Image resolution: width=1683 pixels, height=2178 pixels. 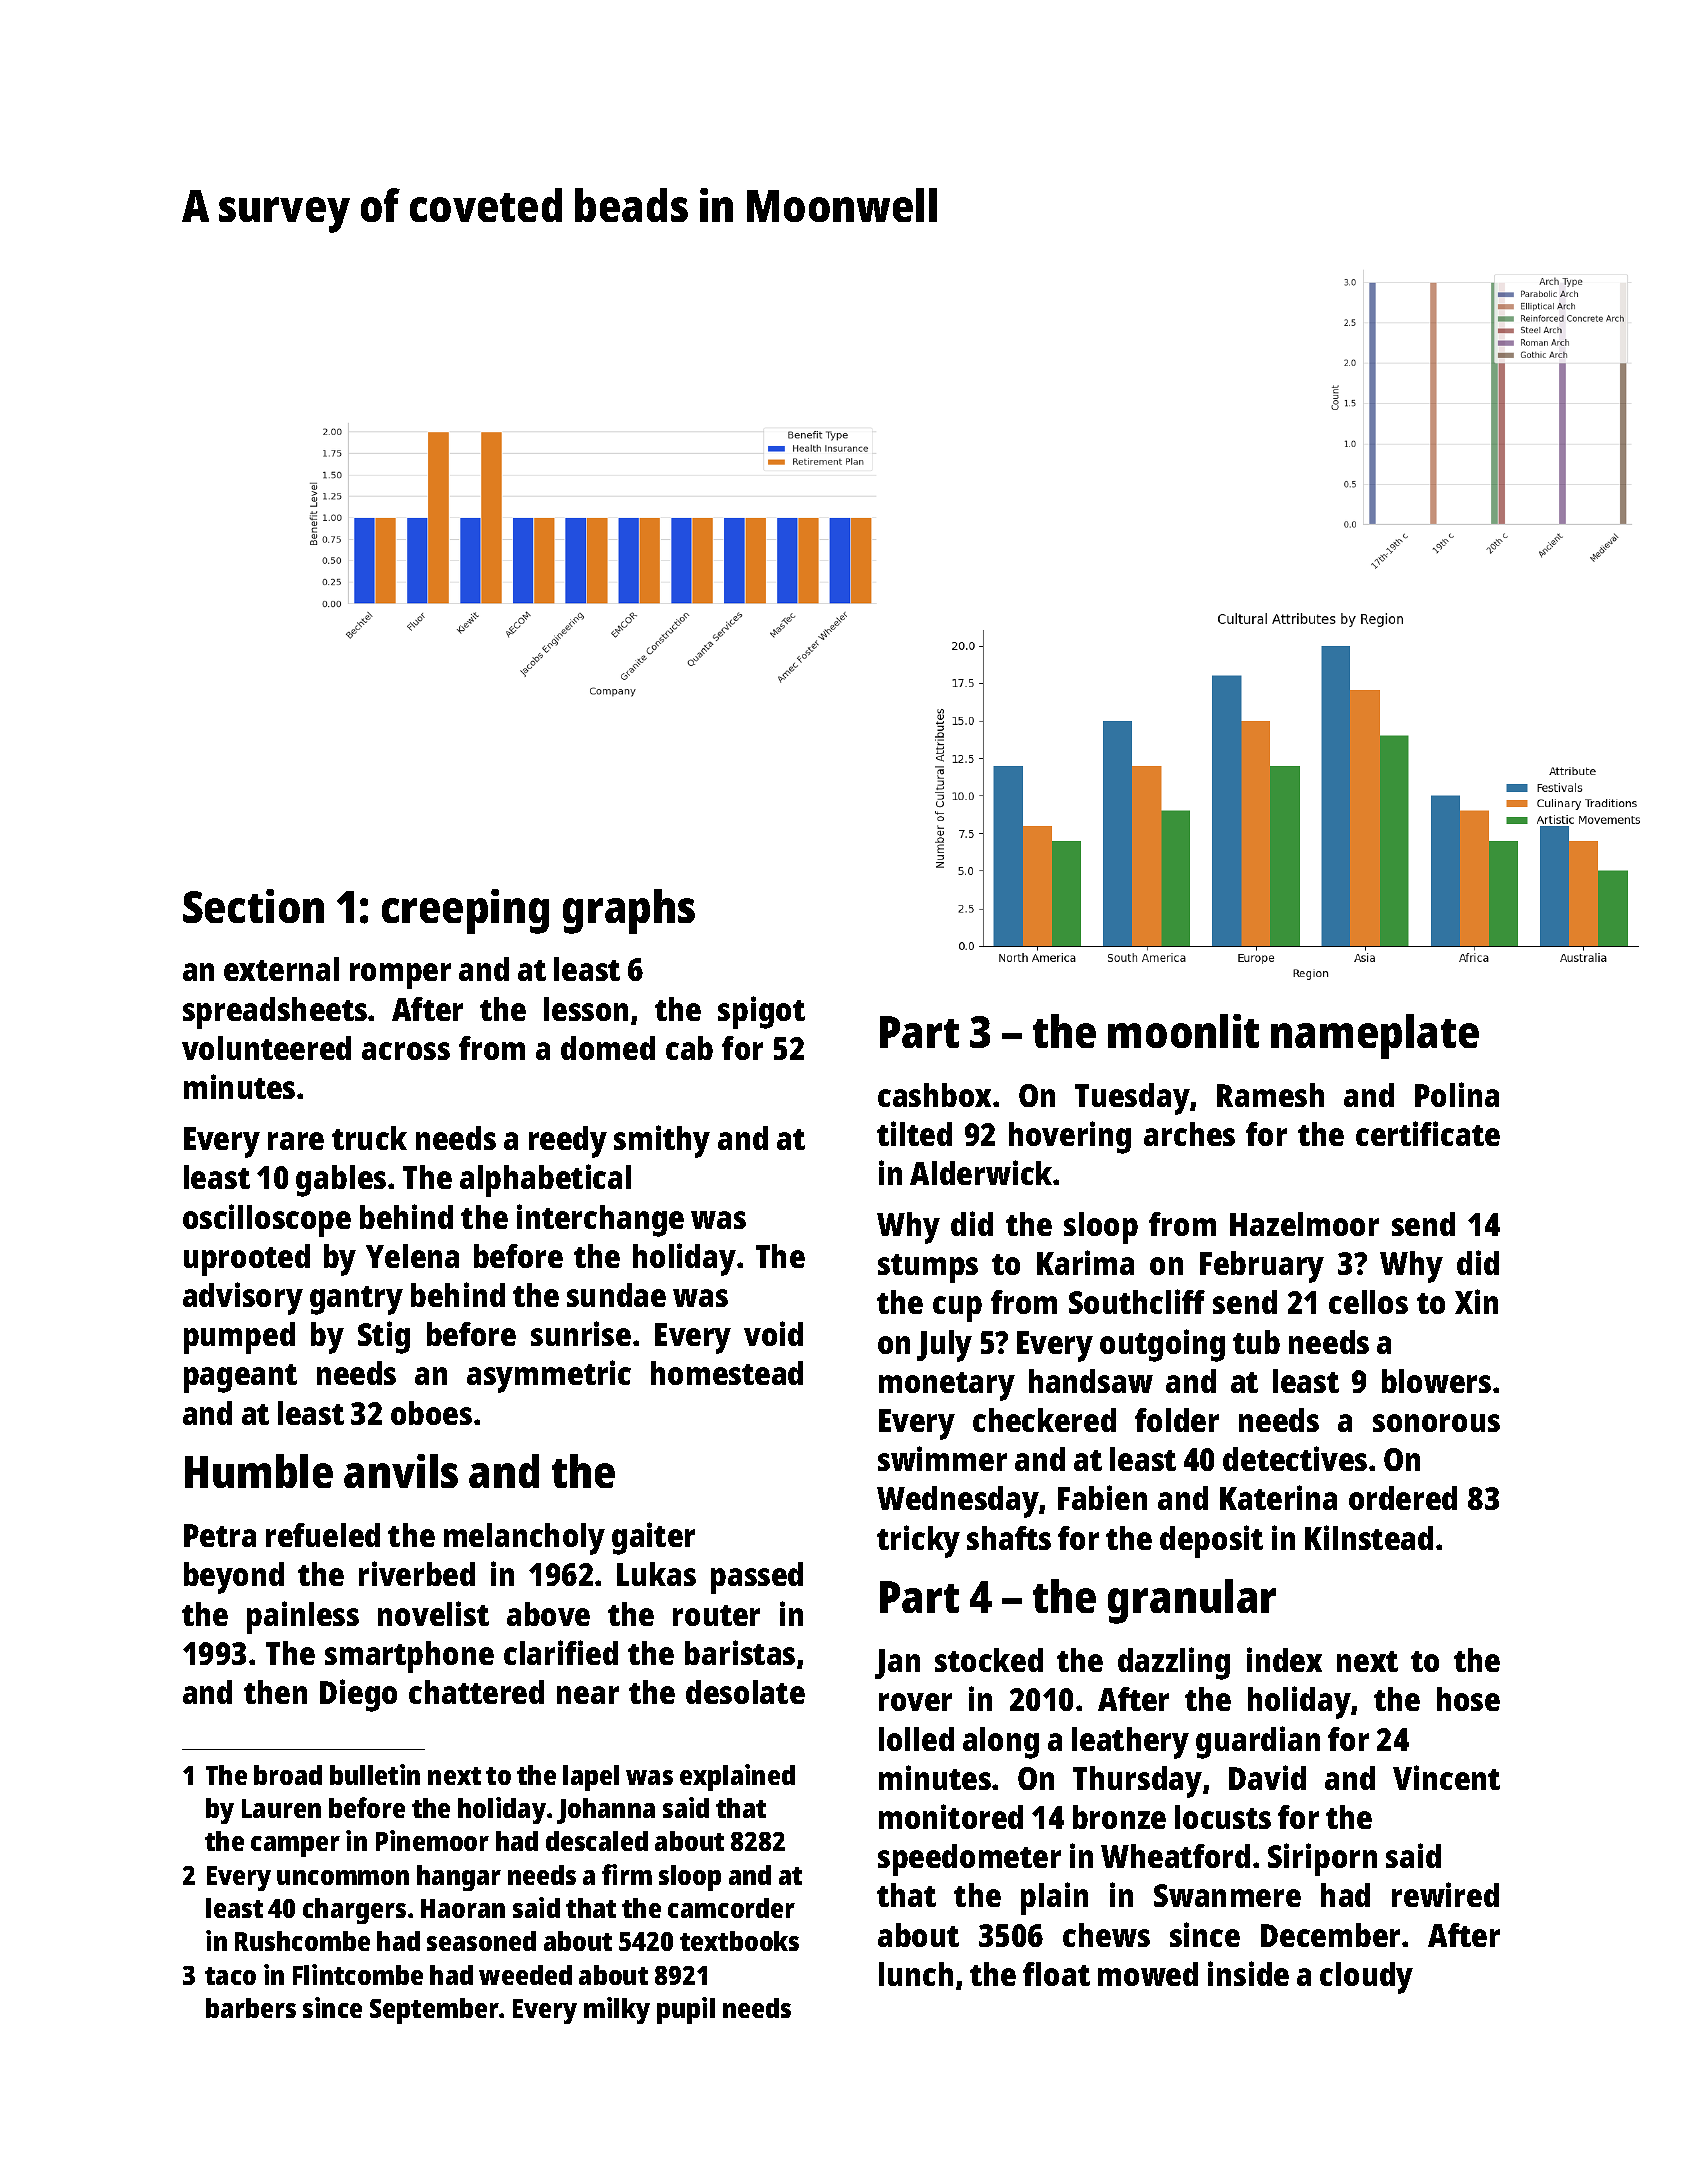 What do you see at coordinates (773, 1333) in the document?
I see `void` at bounding box center [773, 1333].
